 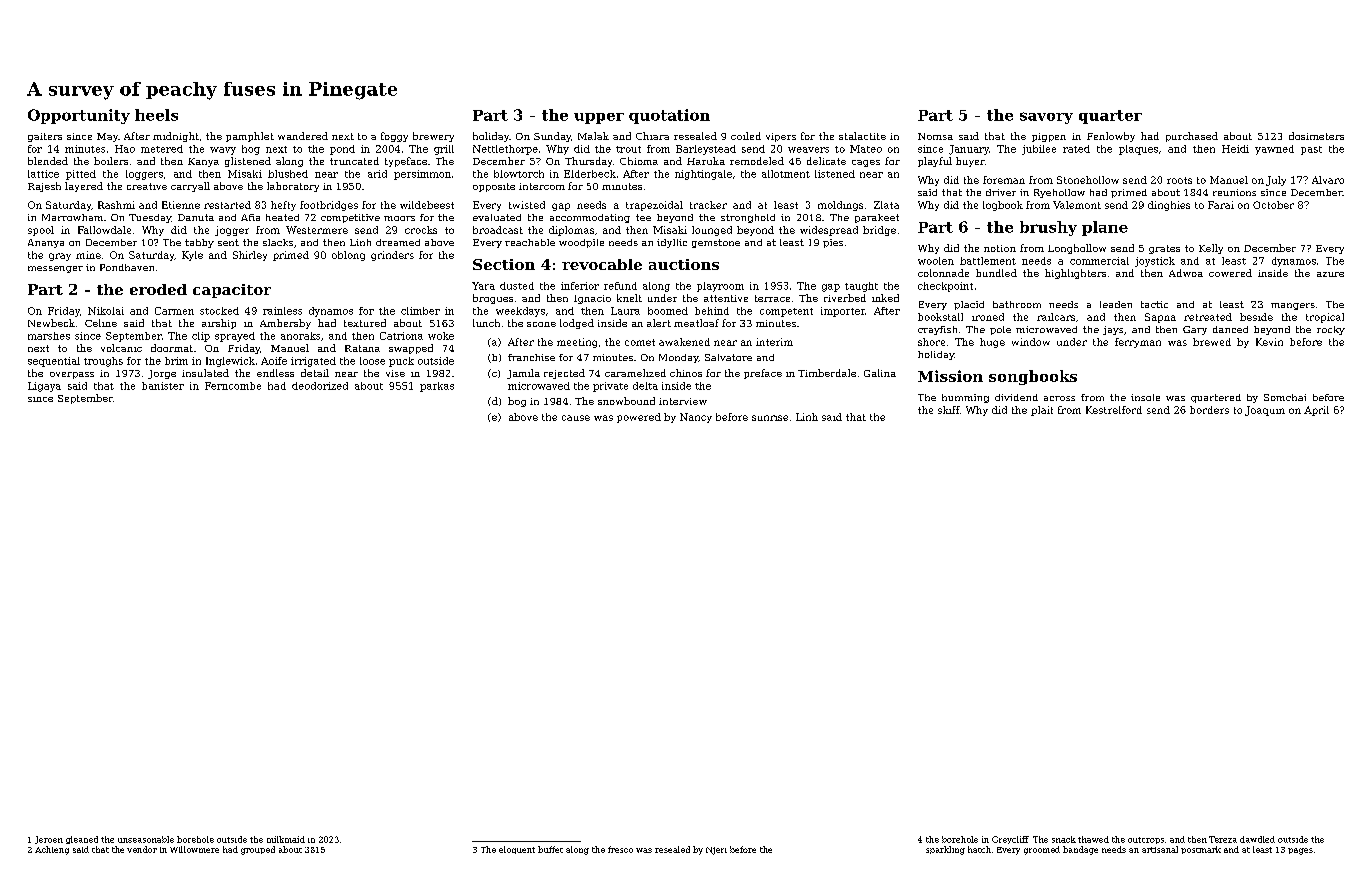 I want to click on grouped, so click(x=258, y=850).
